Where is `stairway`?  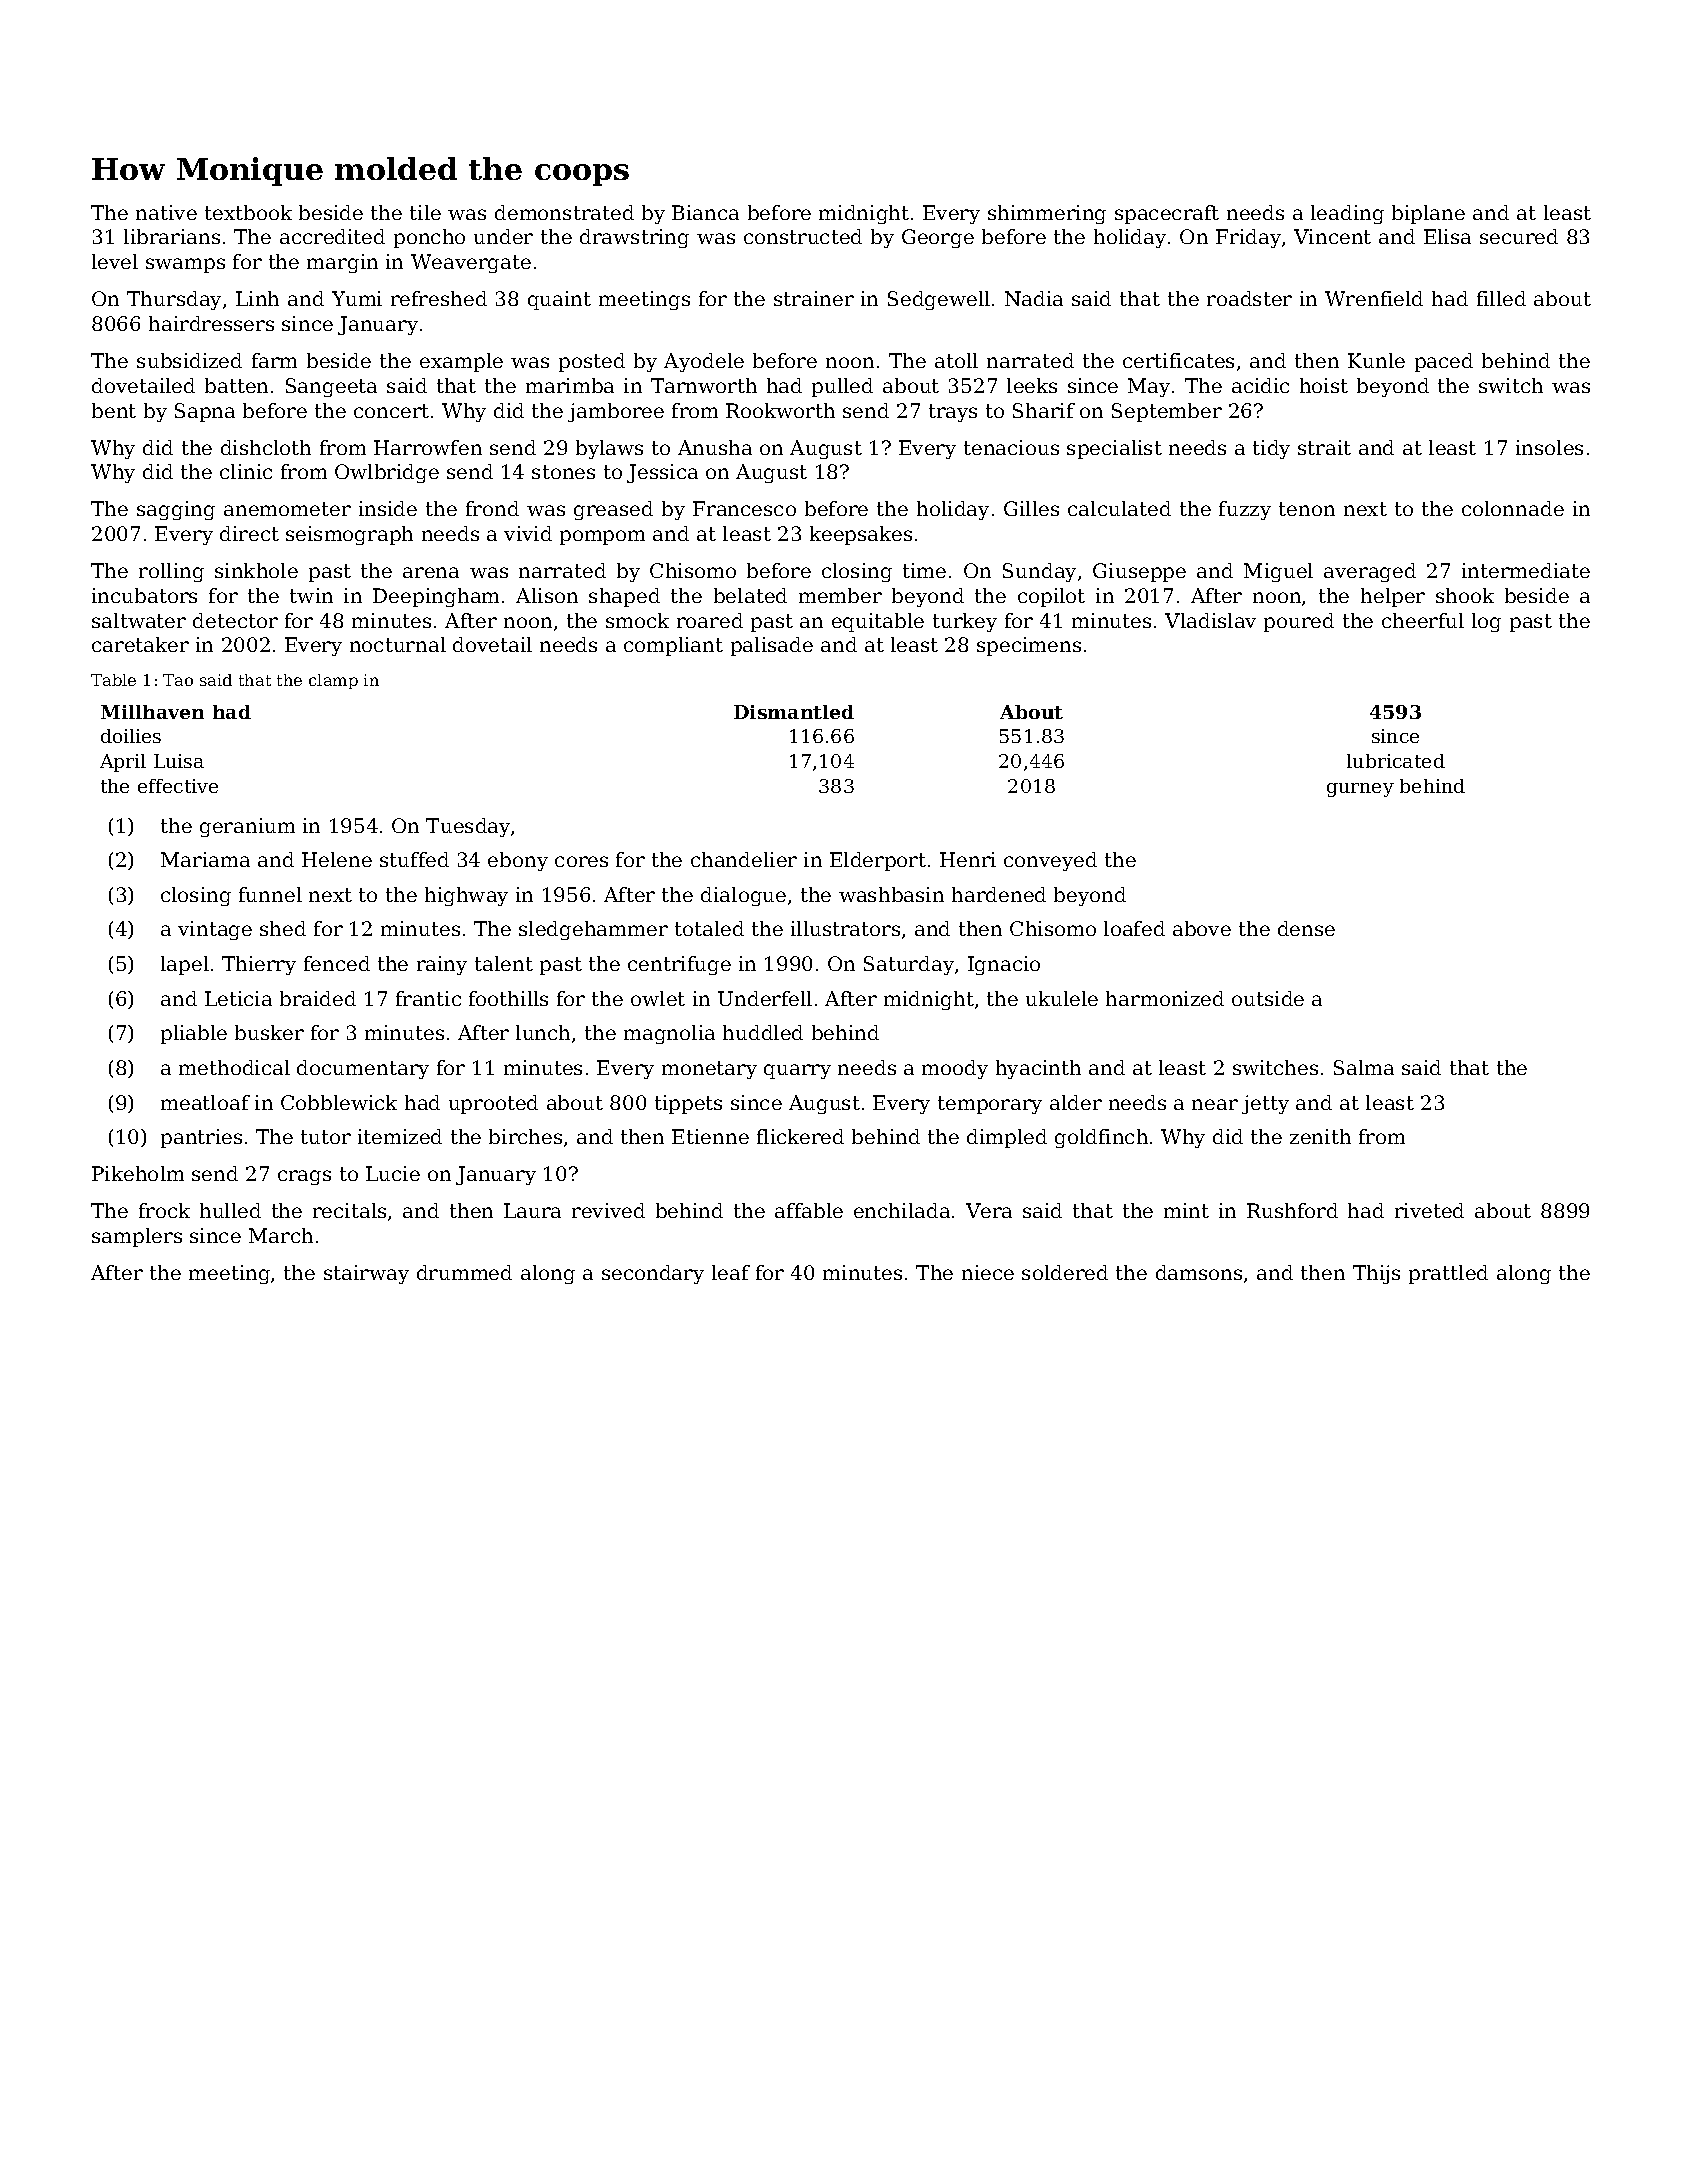 stairway is located at coordinates (366, 1274).
